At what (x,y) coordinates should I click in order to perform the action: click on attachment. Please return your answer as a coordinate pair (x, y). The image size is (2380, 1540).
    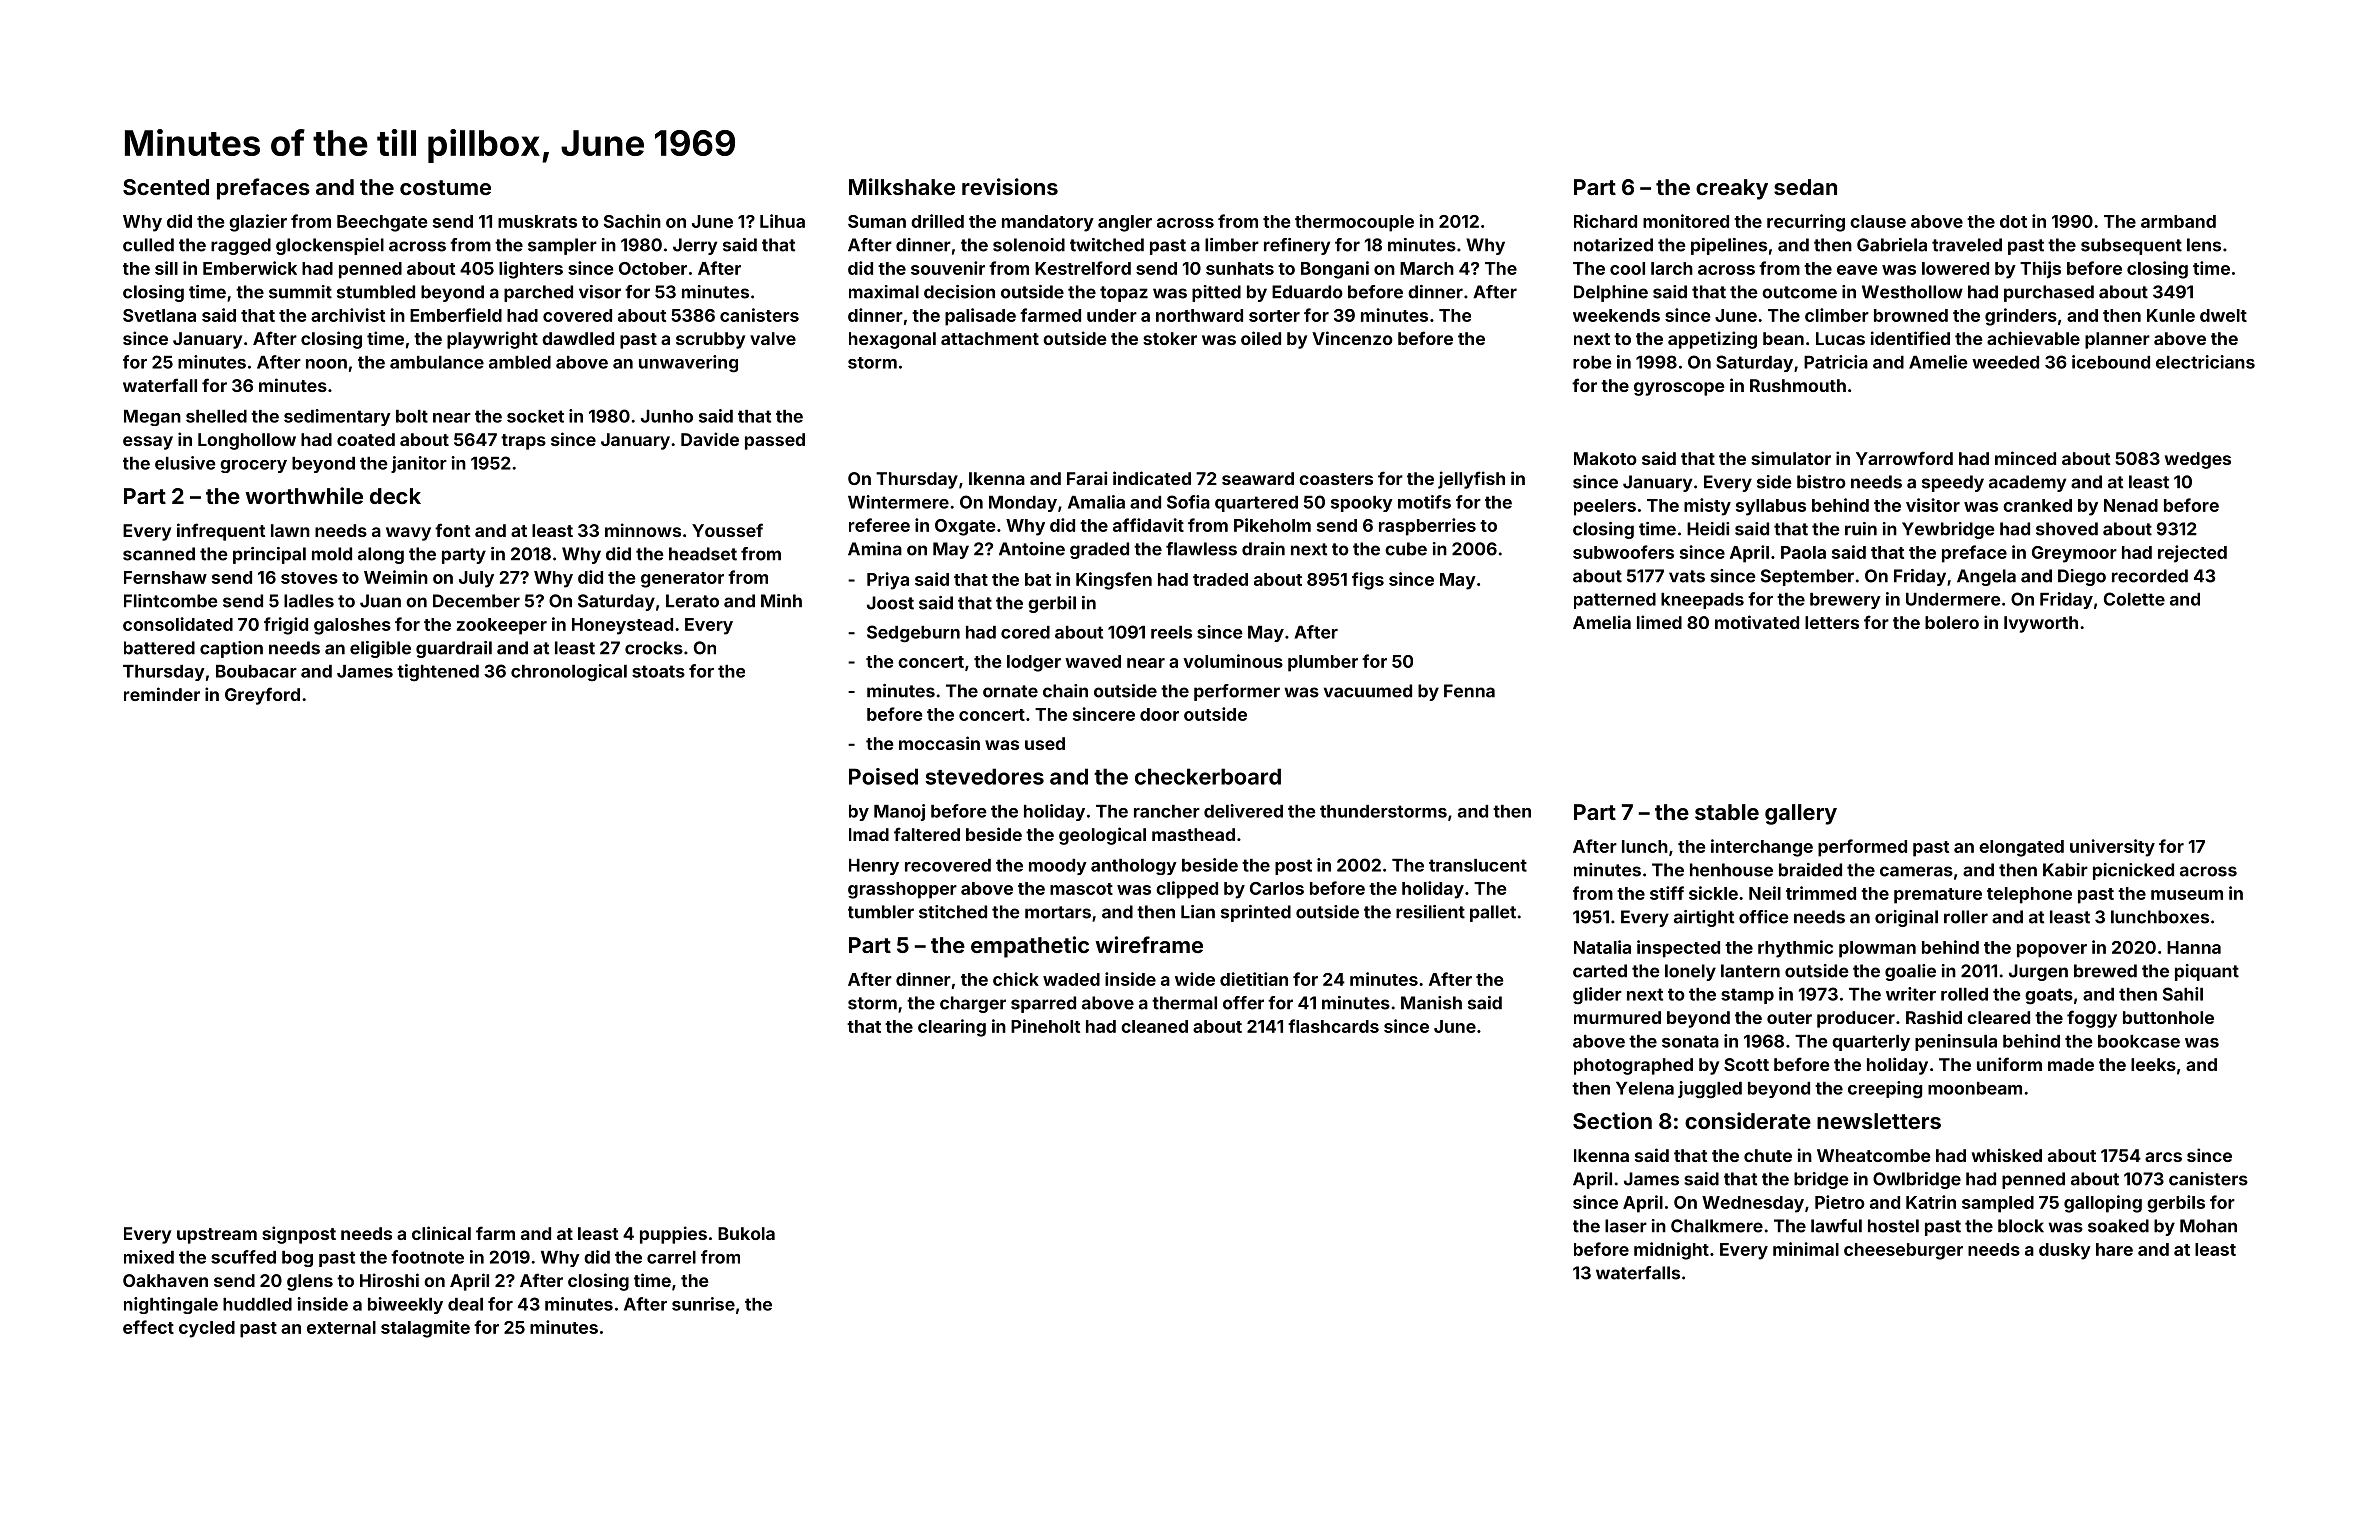
    Looking at the image, I should click on (990, 338).
